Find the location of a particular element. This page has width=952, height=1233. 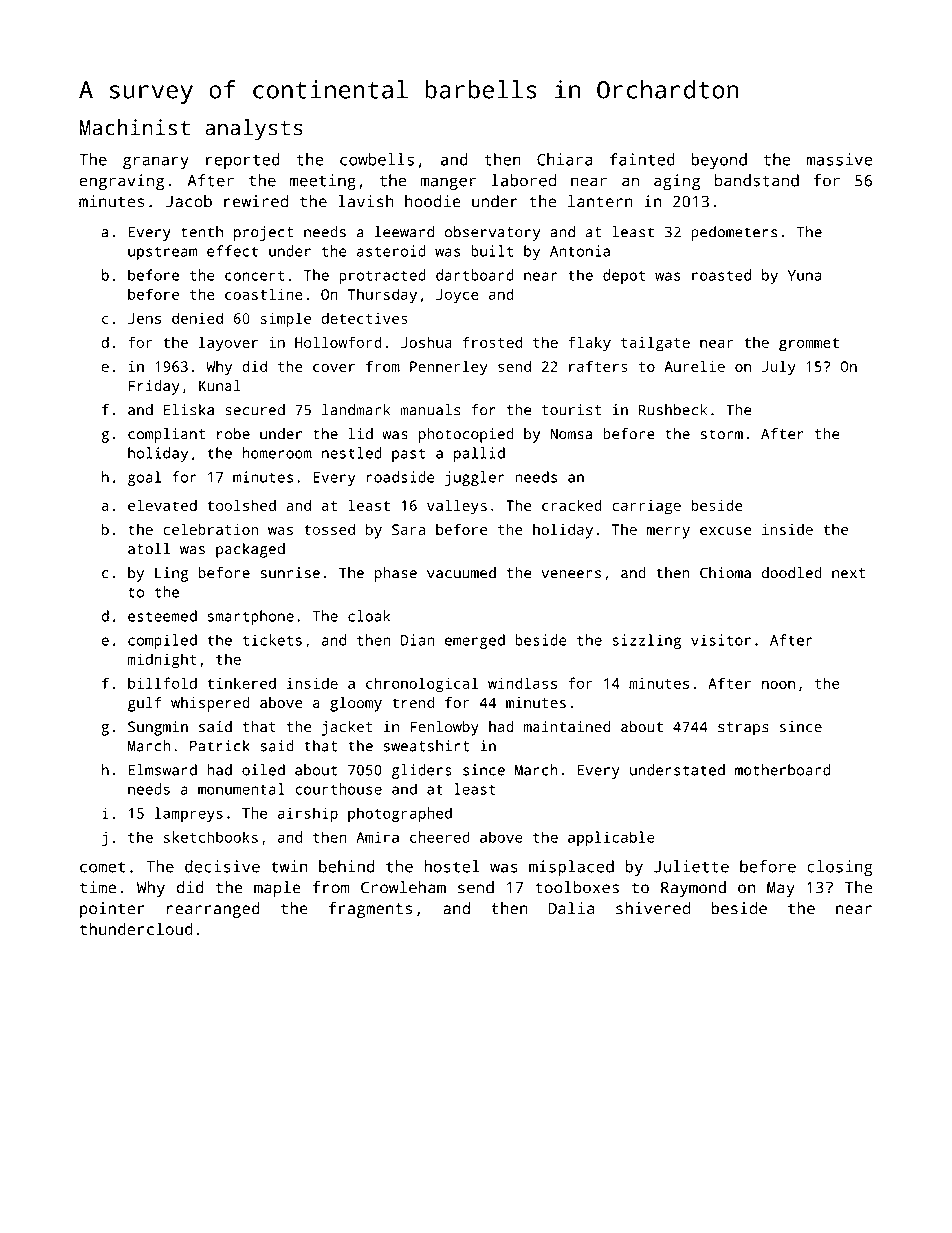

maintained is located at coordinates (567, 727).
